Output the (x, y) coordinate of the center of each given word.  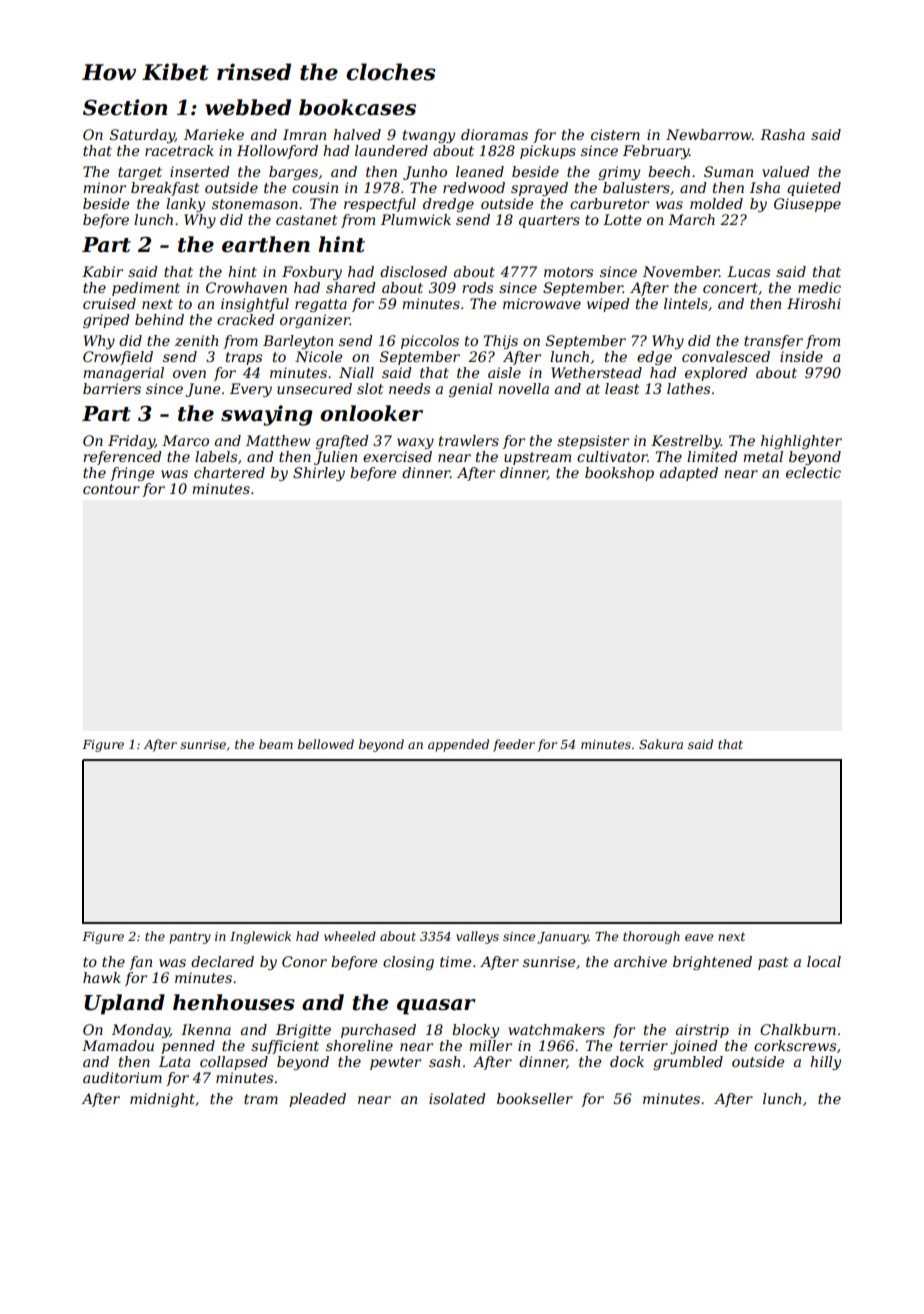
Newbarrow (709, 134)
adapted (689, 474)
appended (458, 745)
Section (125, 107)
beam (276, 744)
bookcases (357, 107)
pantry (190, 938)
